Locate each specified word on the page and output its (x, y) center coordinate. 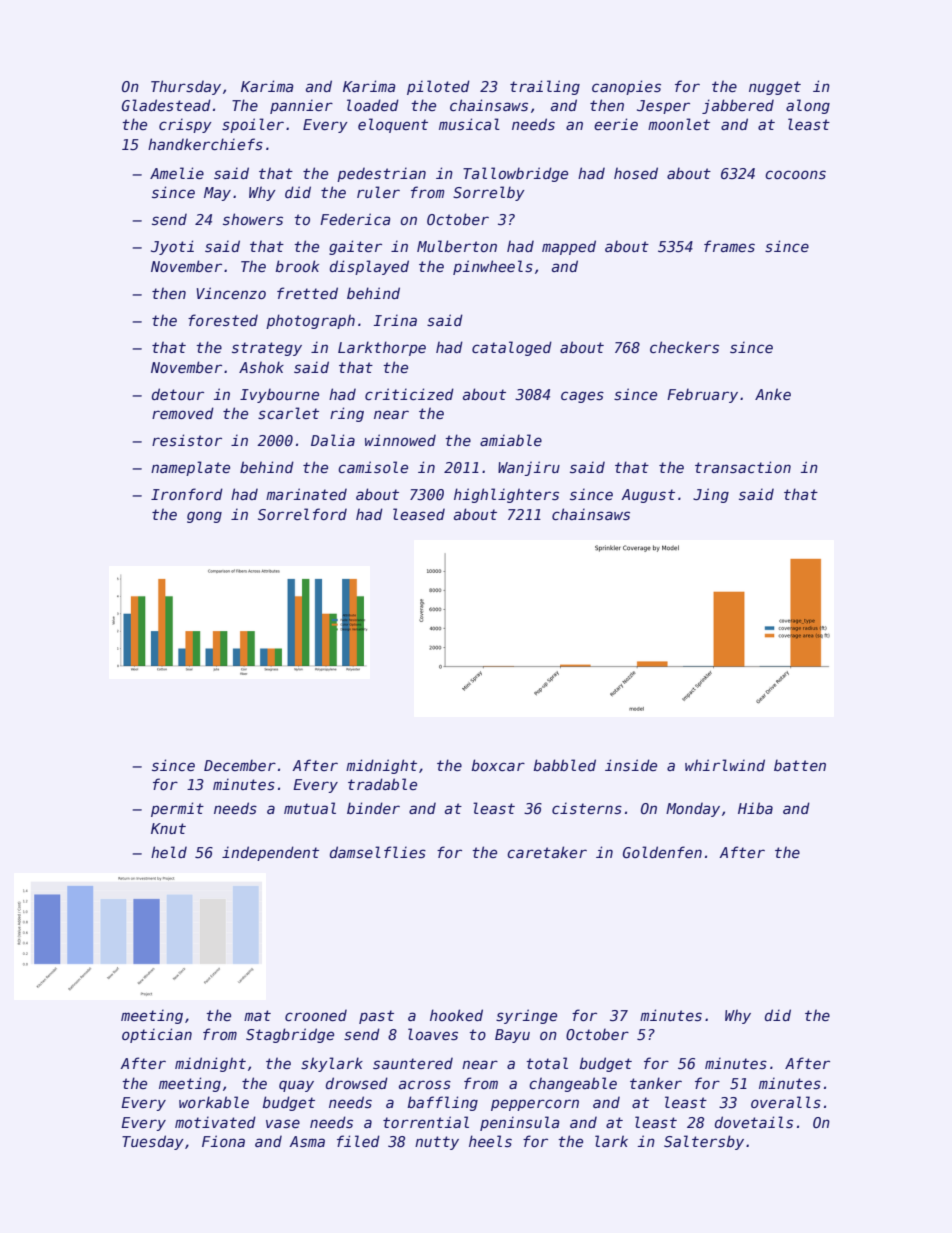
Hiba (755, 808)
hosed (636, 173)
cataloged (512, 348)
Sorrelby (489, 193)
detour (178, 394)
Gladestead (166, 105)
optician (157, 1035)
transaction (743, 467)
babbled (565, 765)
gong (204, 517)
